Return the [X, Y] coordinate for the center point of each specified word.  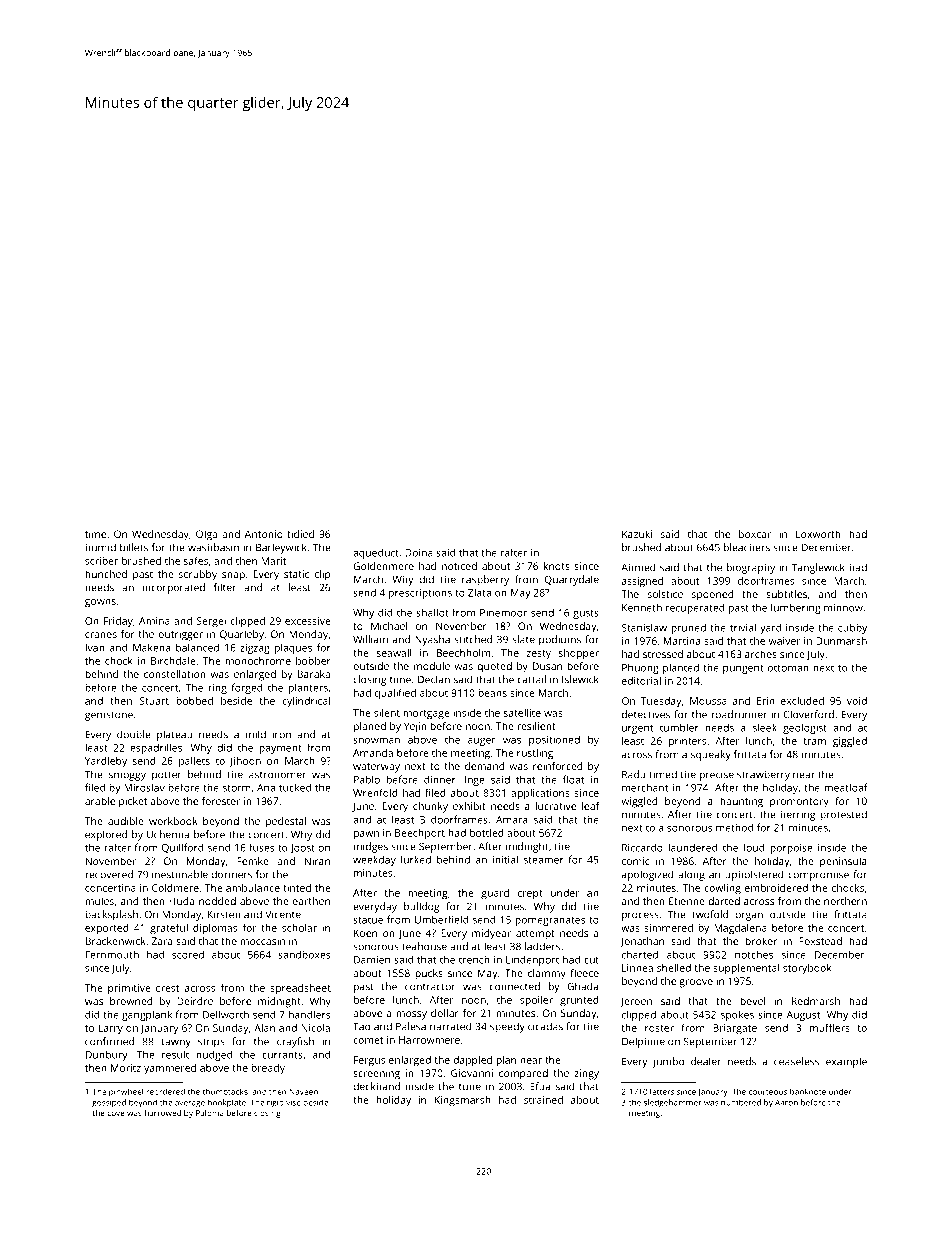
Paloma [210, 1113]
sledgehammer [673, 1103]
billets [134, 547]
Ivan [95, 648]
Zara [161, 941]
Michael [389, 626]
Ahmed [638, 567]
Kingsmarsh [463, 1101]
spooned [713, 595]
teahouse [424, 946]
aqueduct [376, 553]
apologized [648, 875]
